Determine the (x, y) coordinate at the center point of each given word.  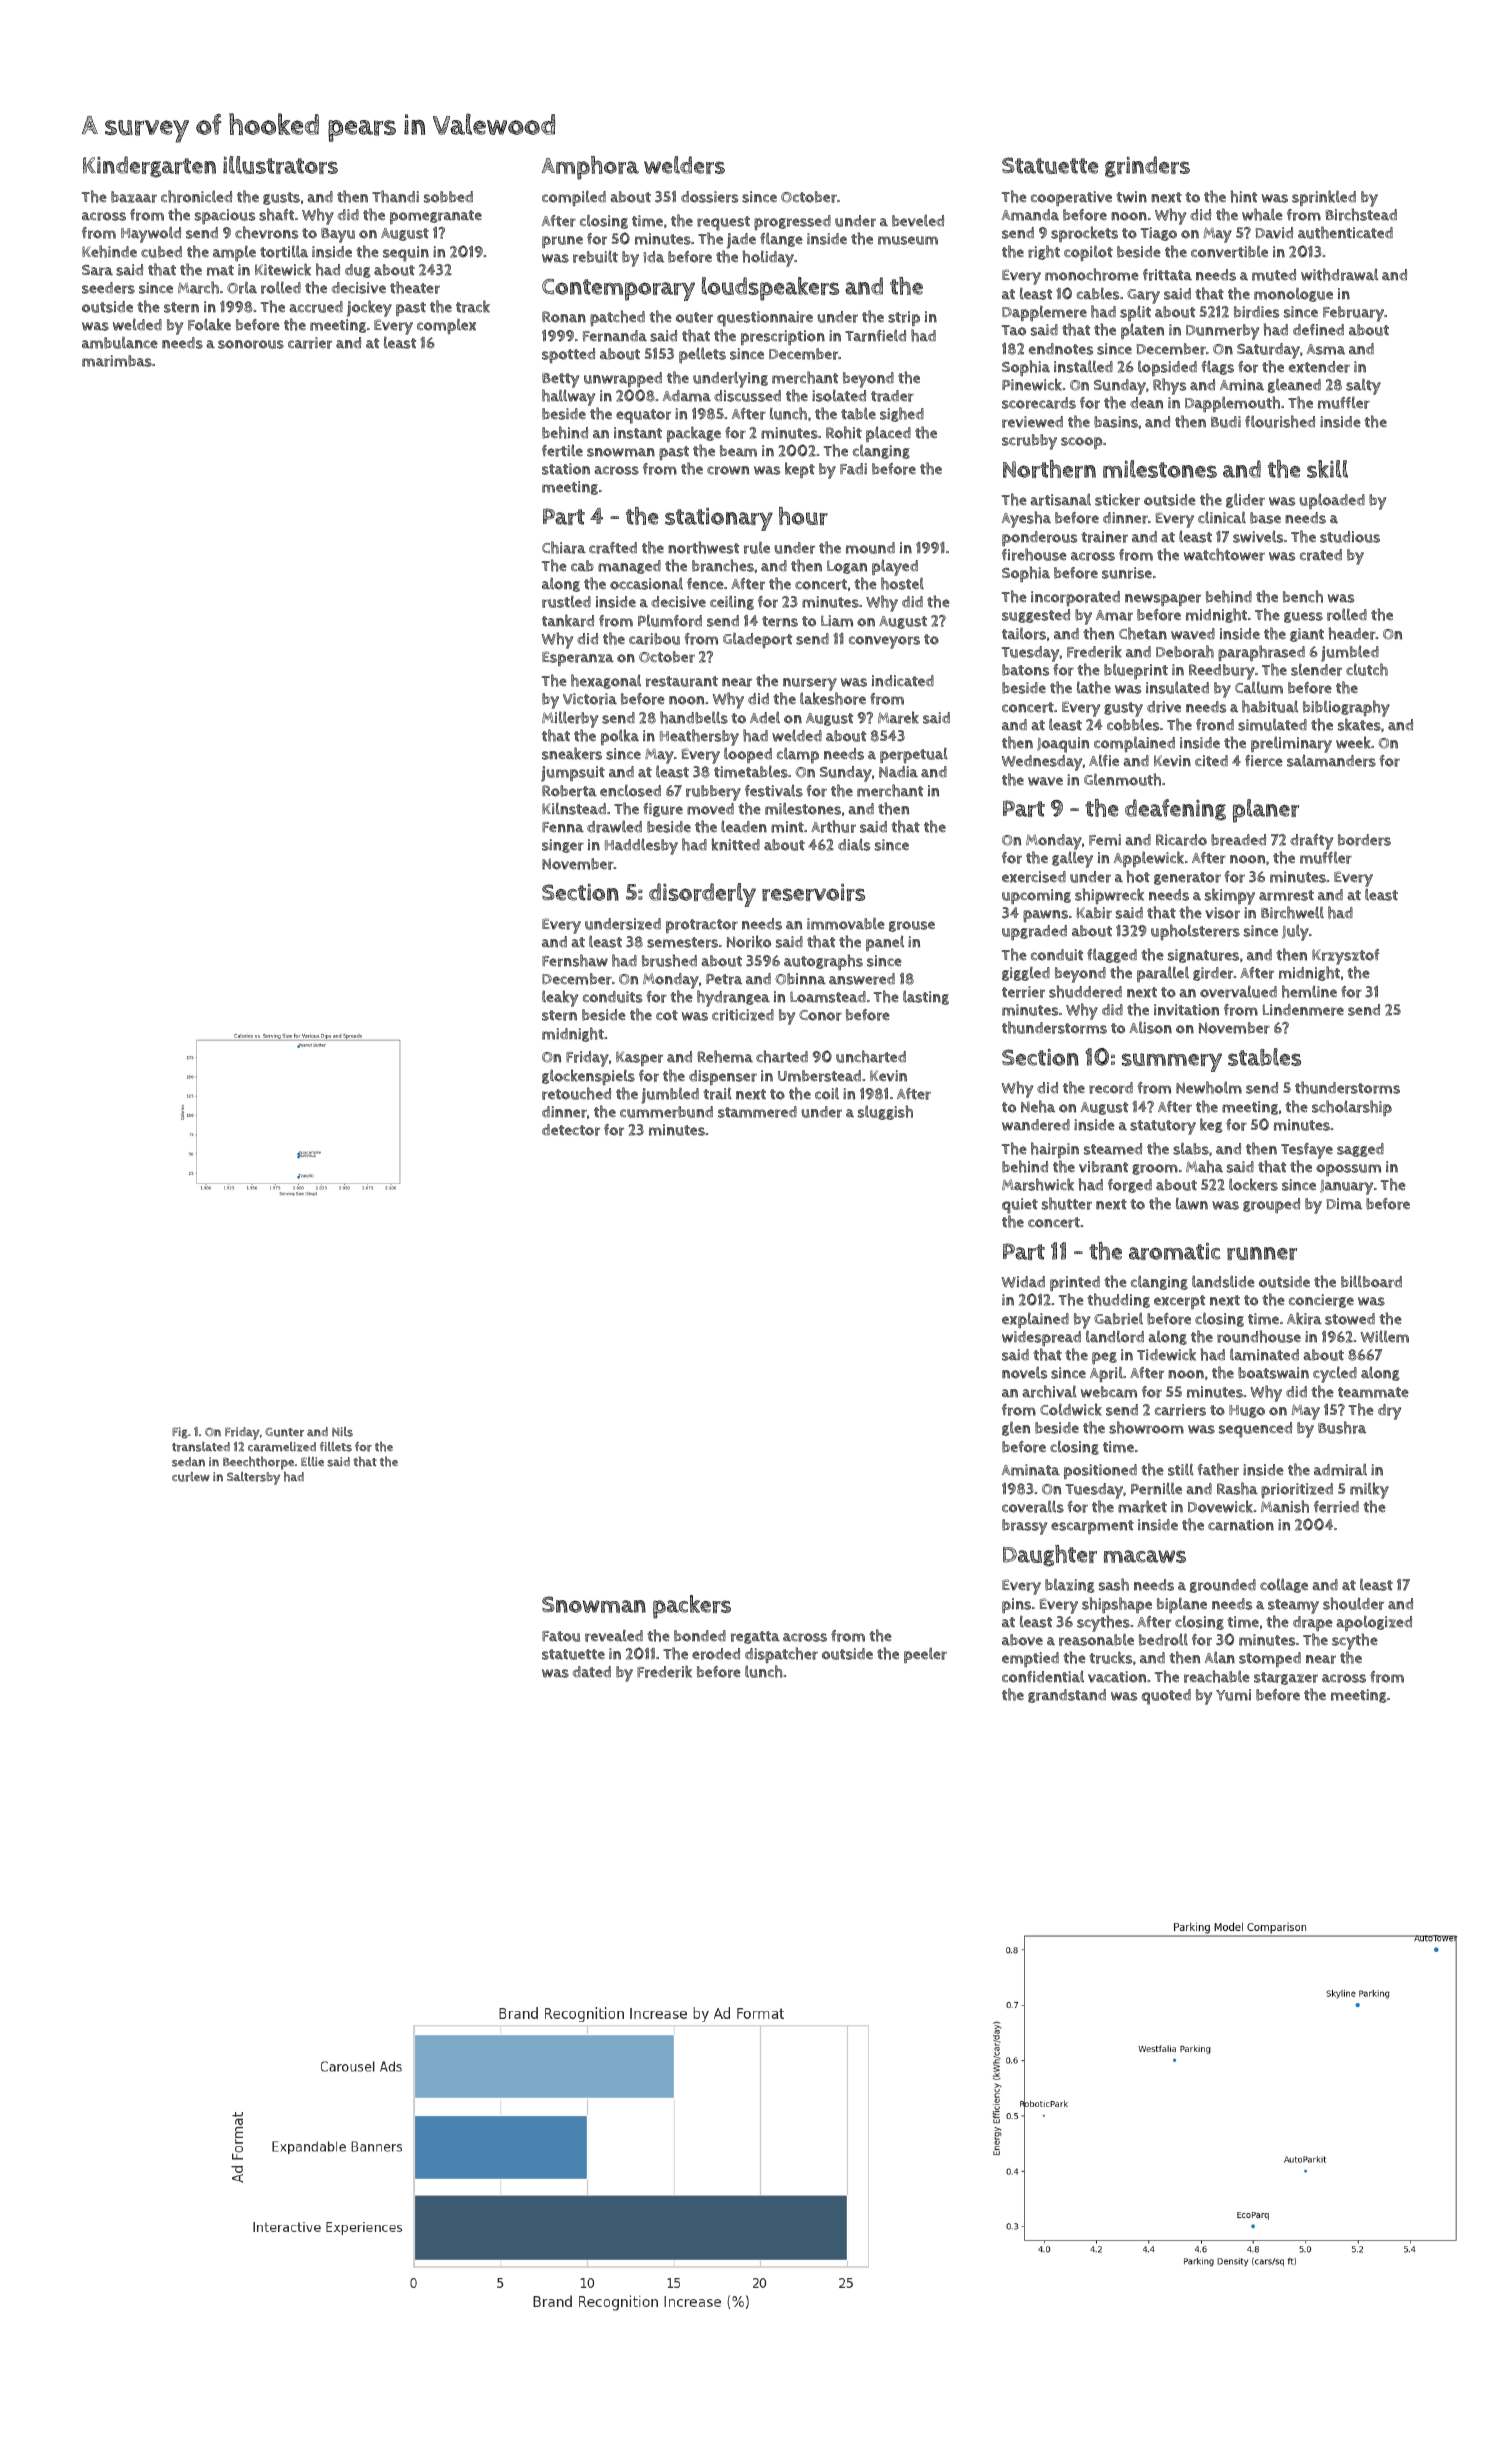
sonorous (251, 344)
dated (591, 1672)
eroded (716, 1654)
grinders (1147, 167)
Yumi (1233, 1695)
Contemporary (618, 290)
